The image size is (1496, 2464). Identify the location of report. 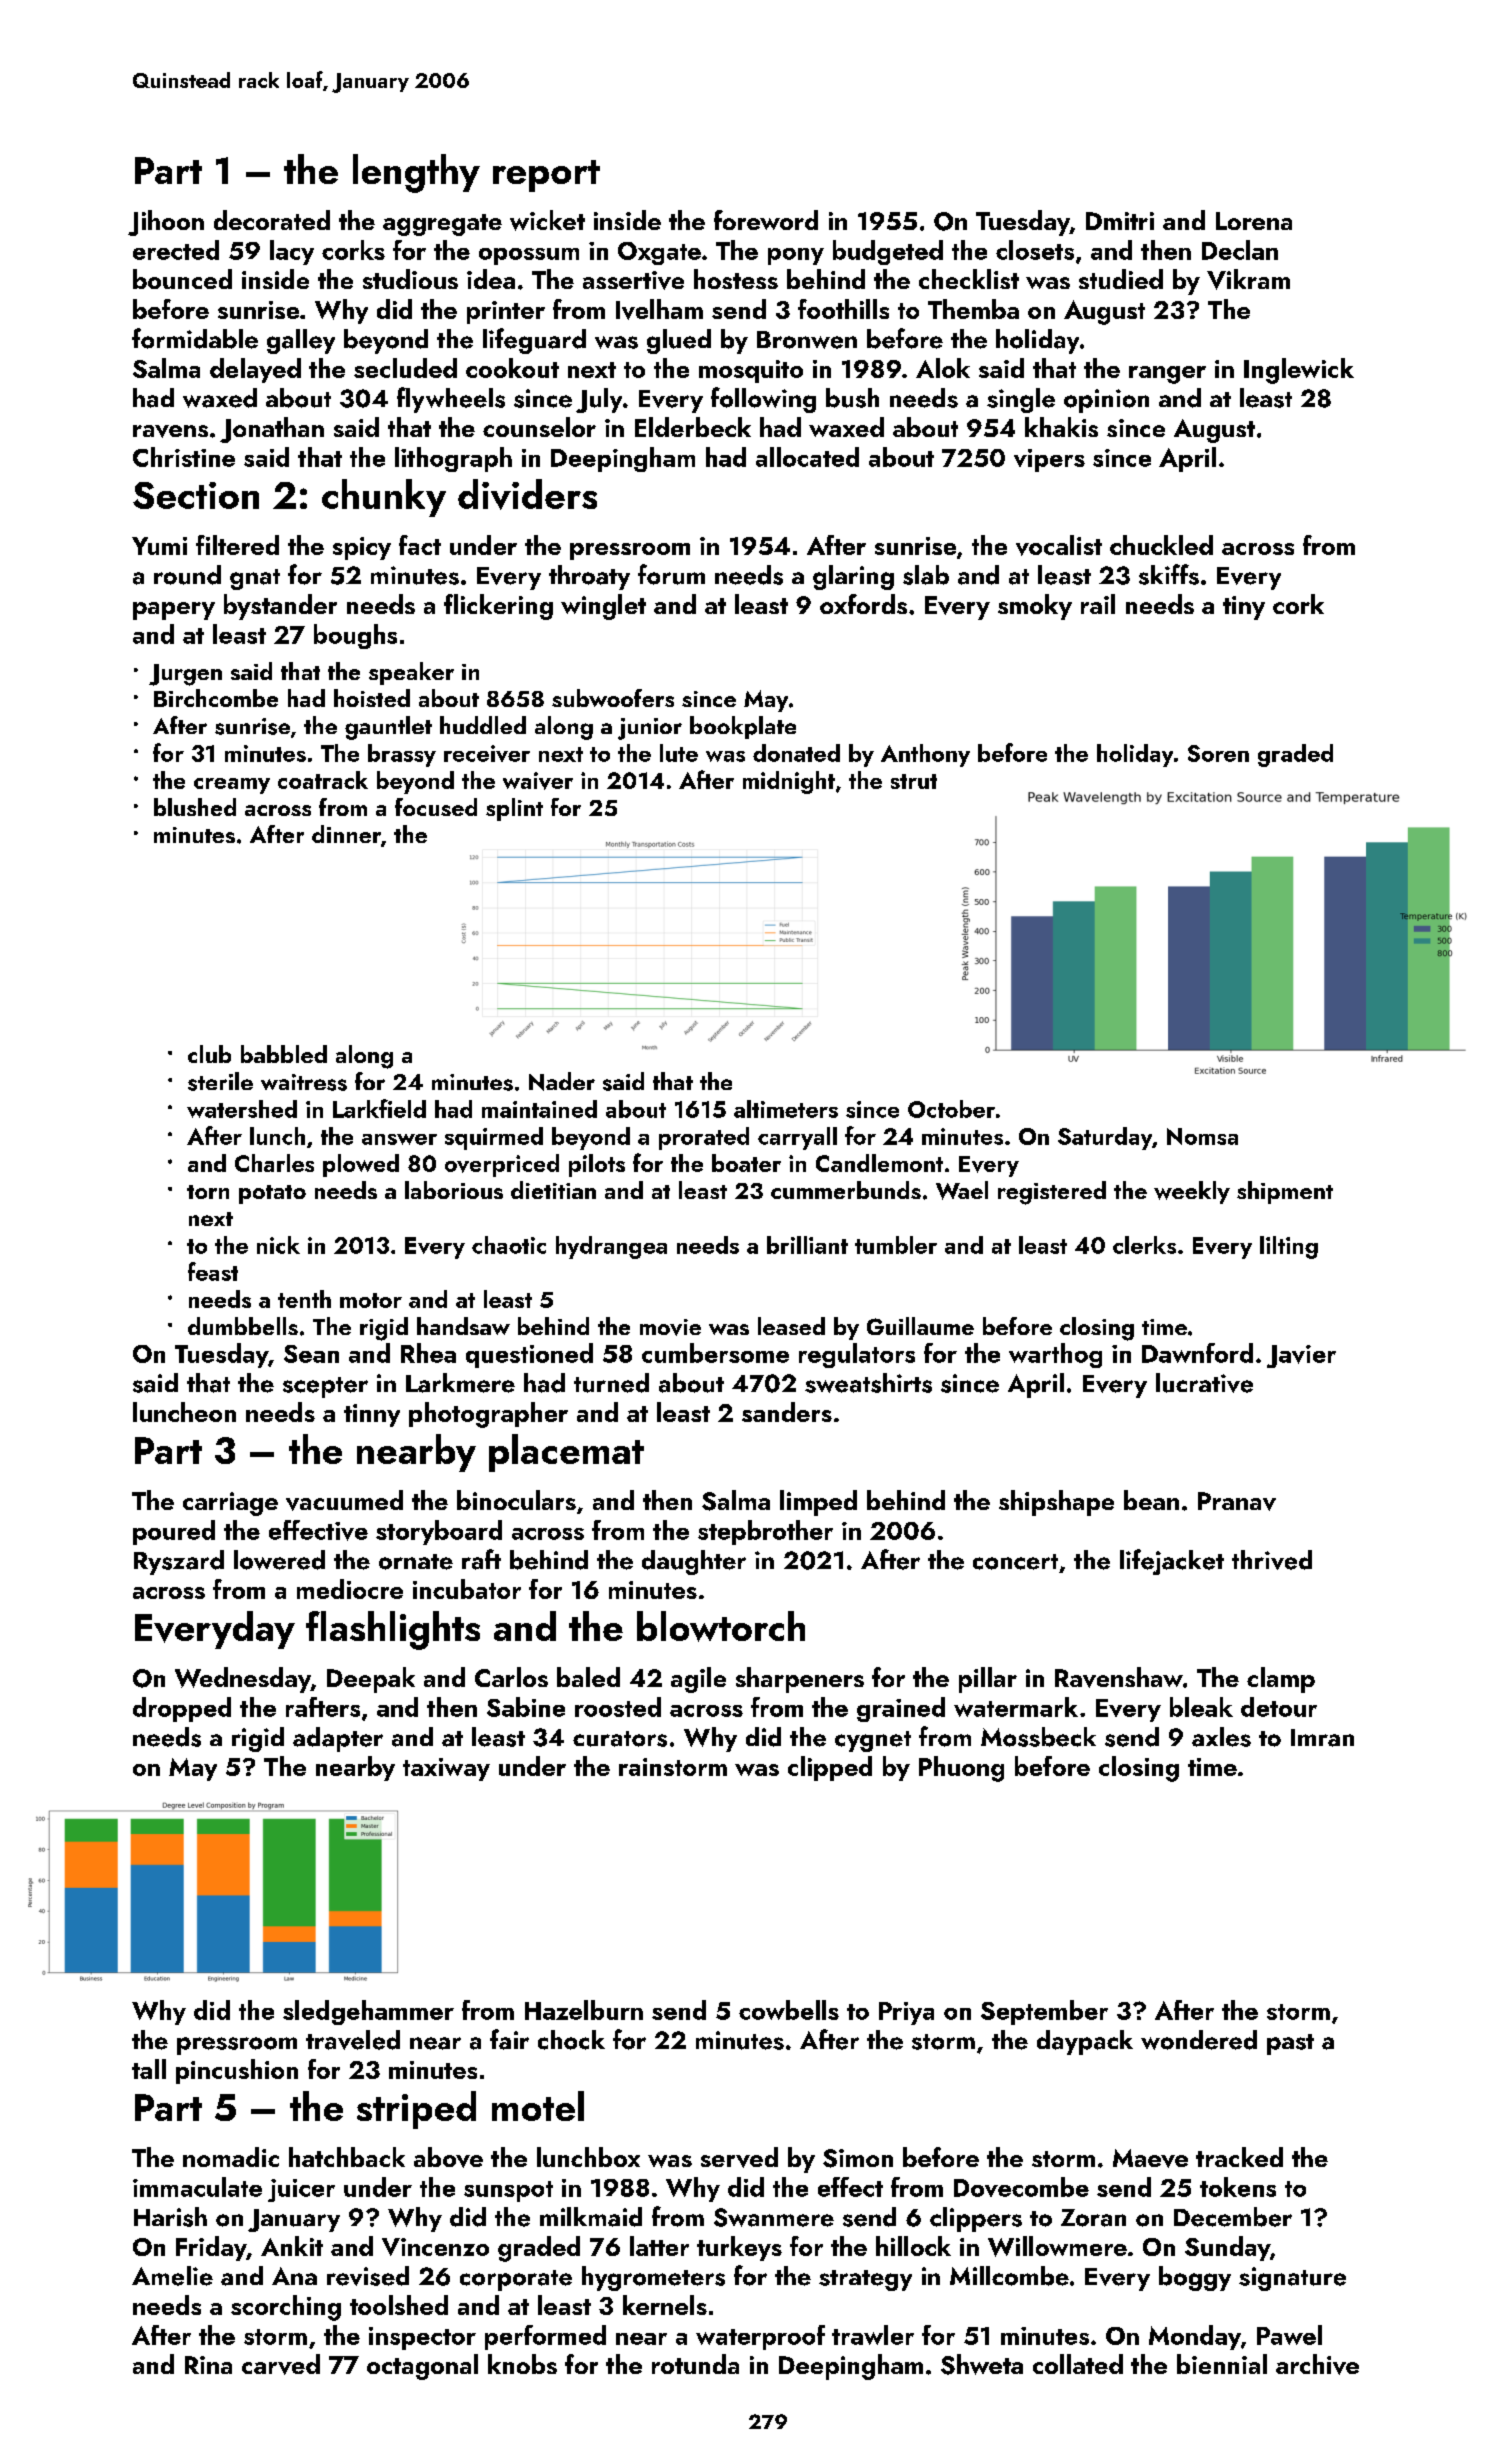
(546, 176).
